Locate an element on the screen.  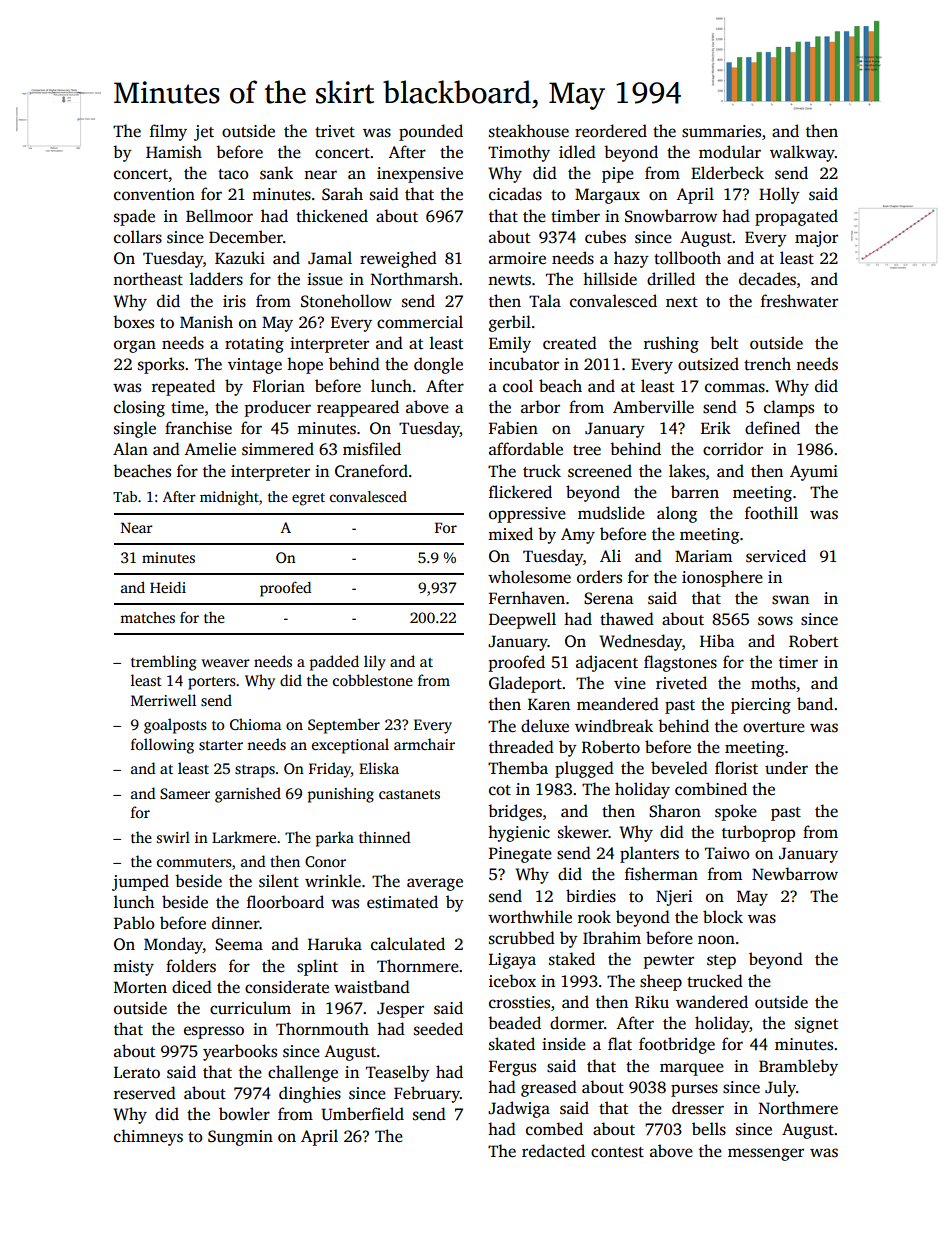
Fernhaven is located at coordinates (527, 597).
